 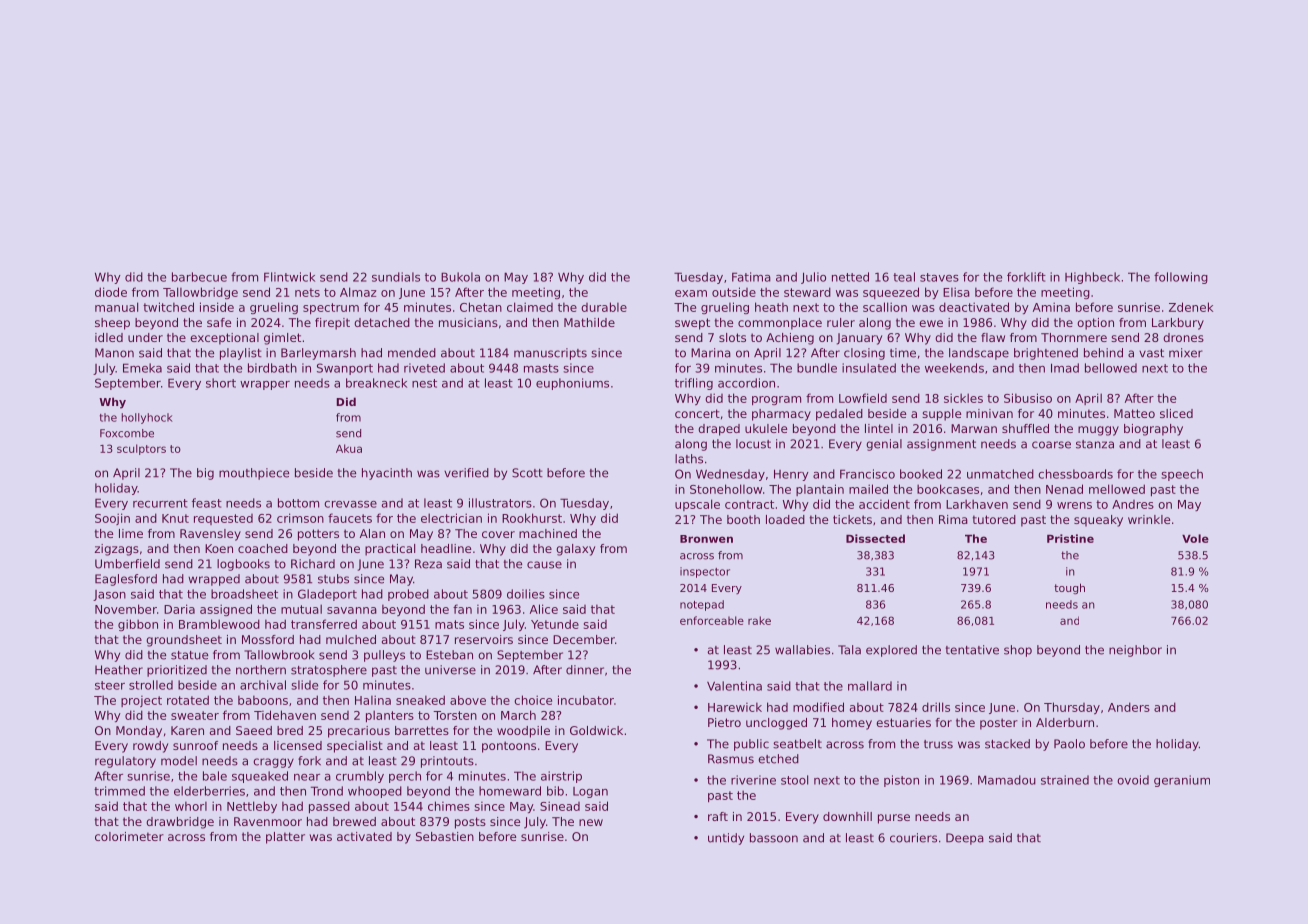 I want to click on tough, so click(x=1069, y=588).
